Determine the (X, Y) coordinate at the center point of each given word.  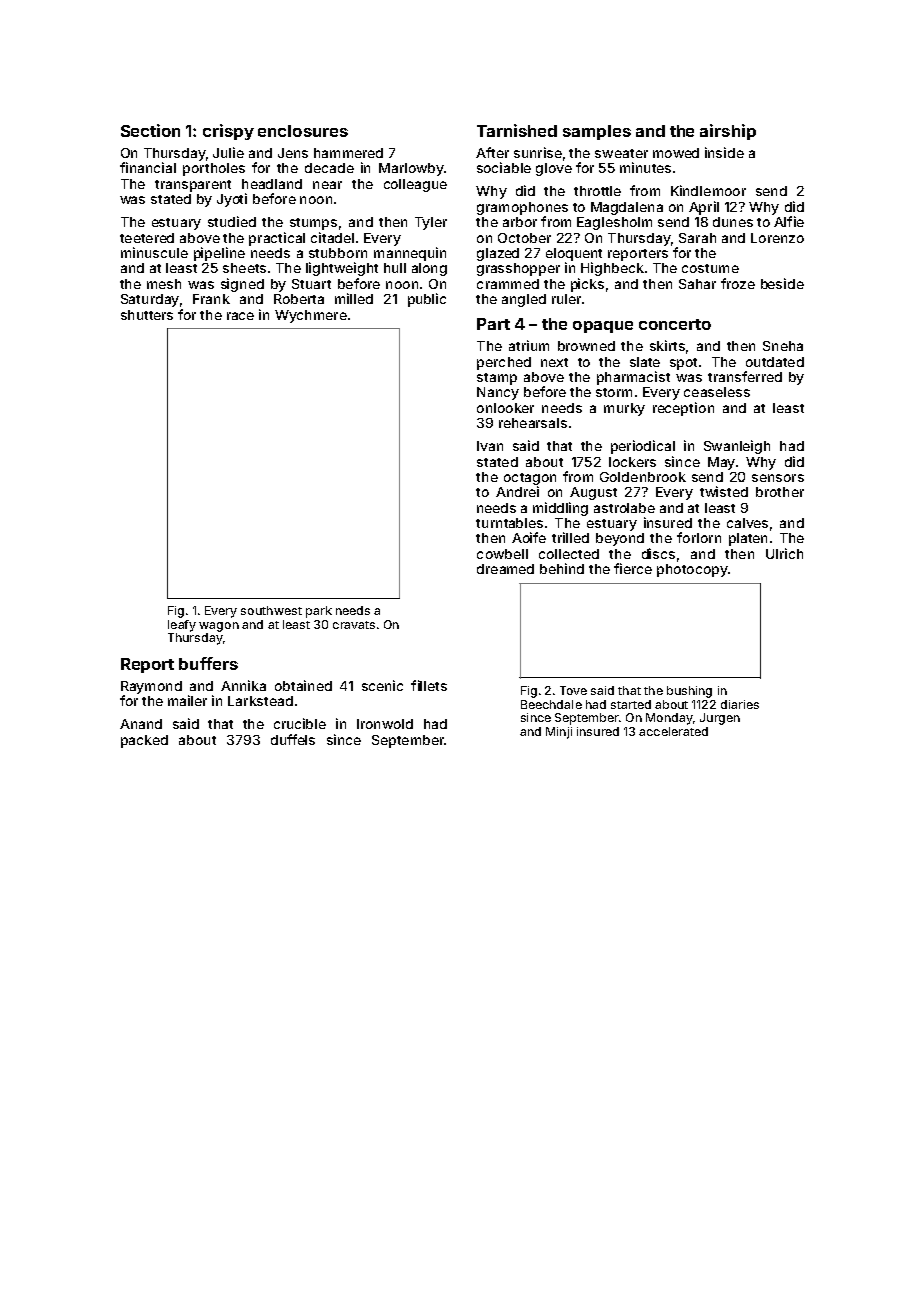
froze (738, 283)
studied (232, 221)
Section (150, 130)
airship (728, 132)
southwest (271, 610)
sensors (778, 478)
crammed (508, 284)
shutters (147, 315)
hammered (348, 153)
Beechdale (551, 704)
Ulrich (784, 553)
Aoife (529, 537)
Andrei (517, 491)
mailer (187, 700)
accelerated (673, 731)
